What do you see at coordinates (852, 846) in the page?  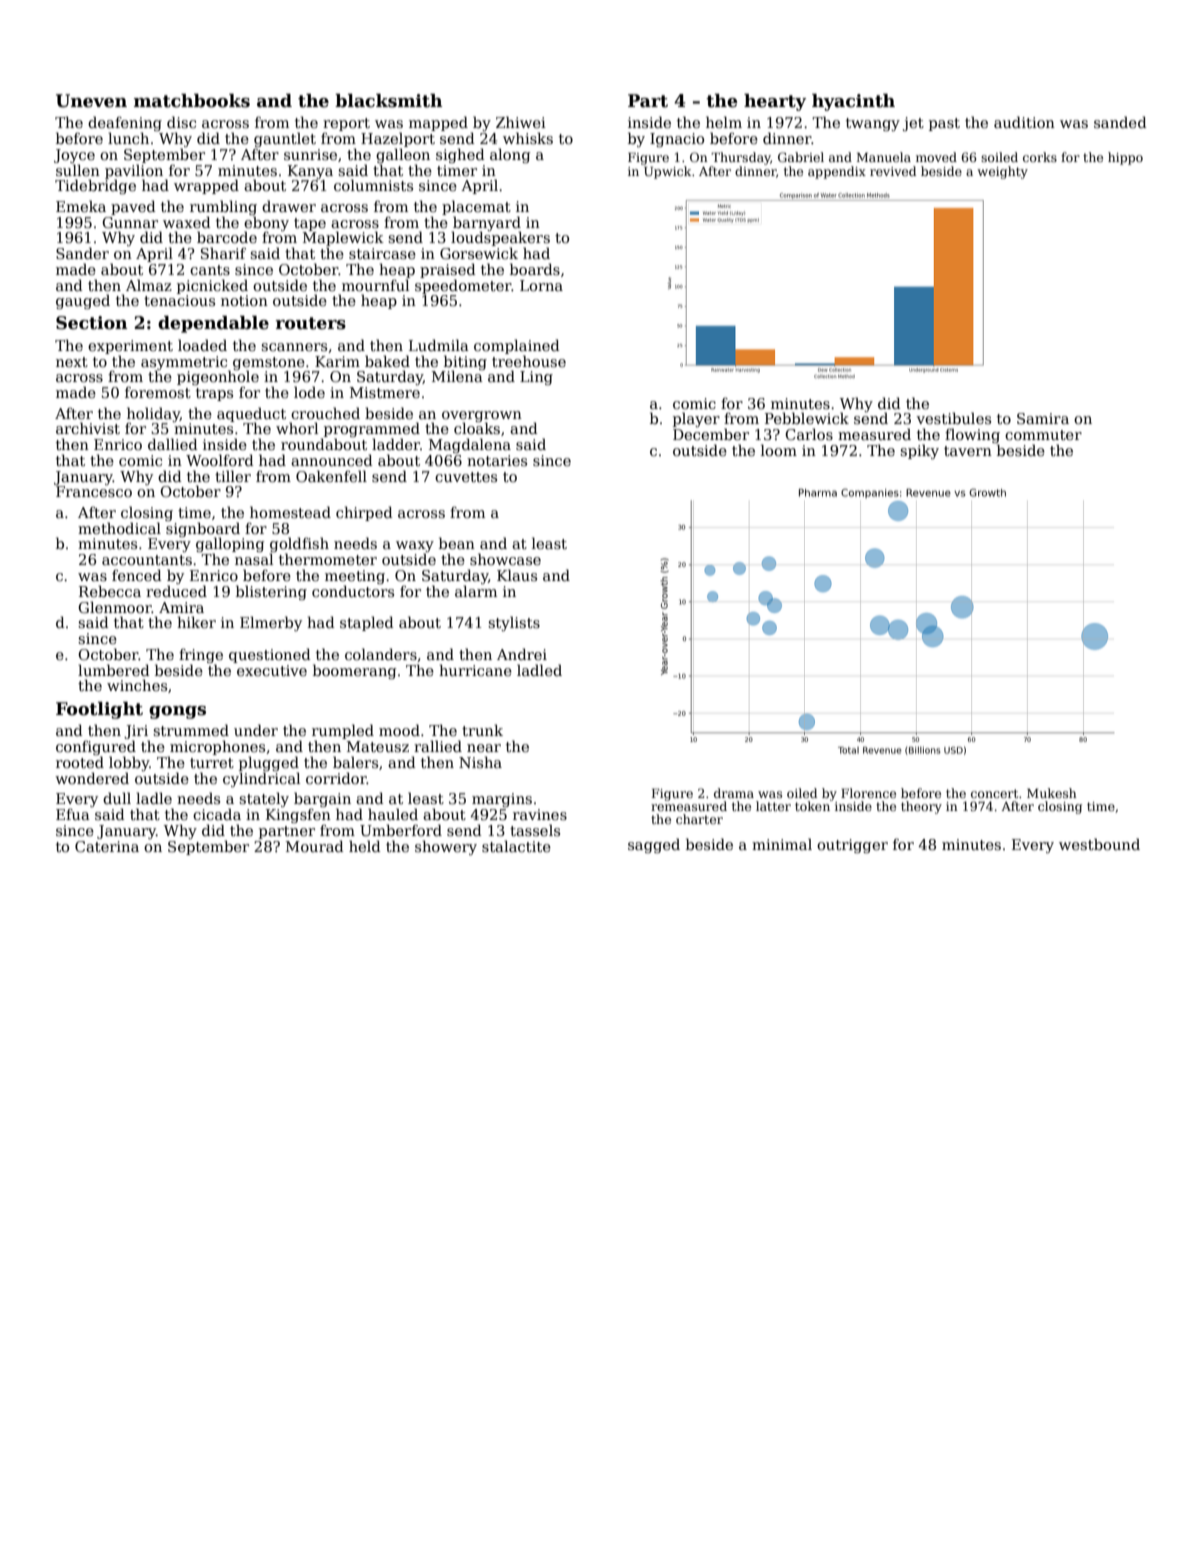 I see `outrigger` at bounding box center [852, 846].
